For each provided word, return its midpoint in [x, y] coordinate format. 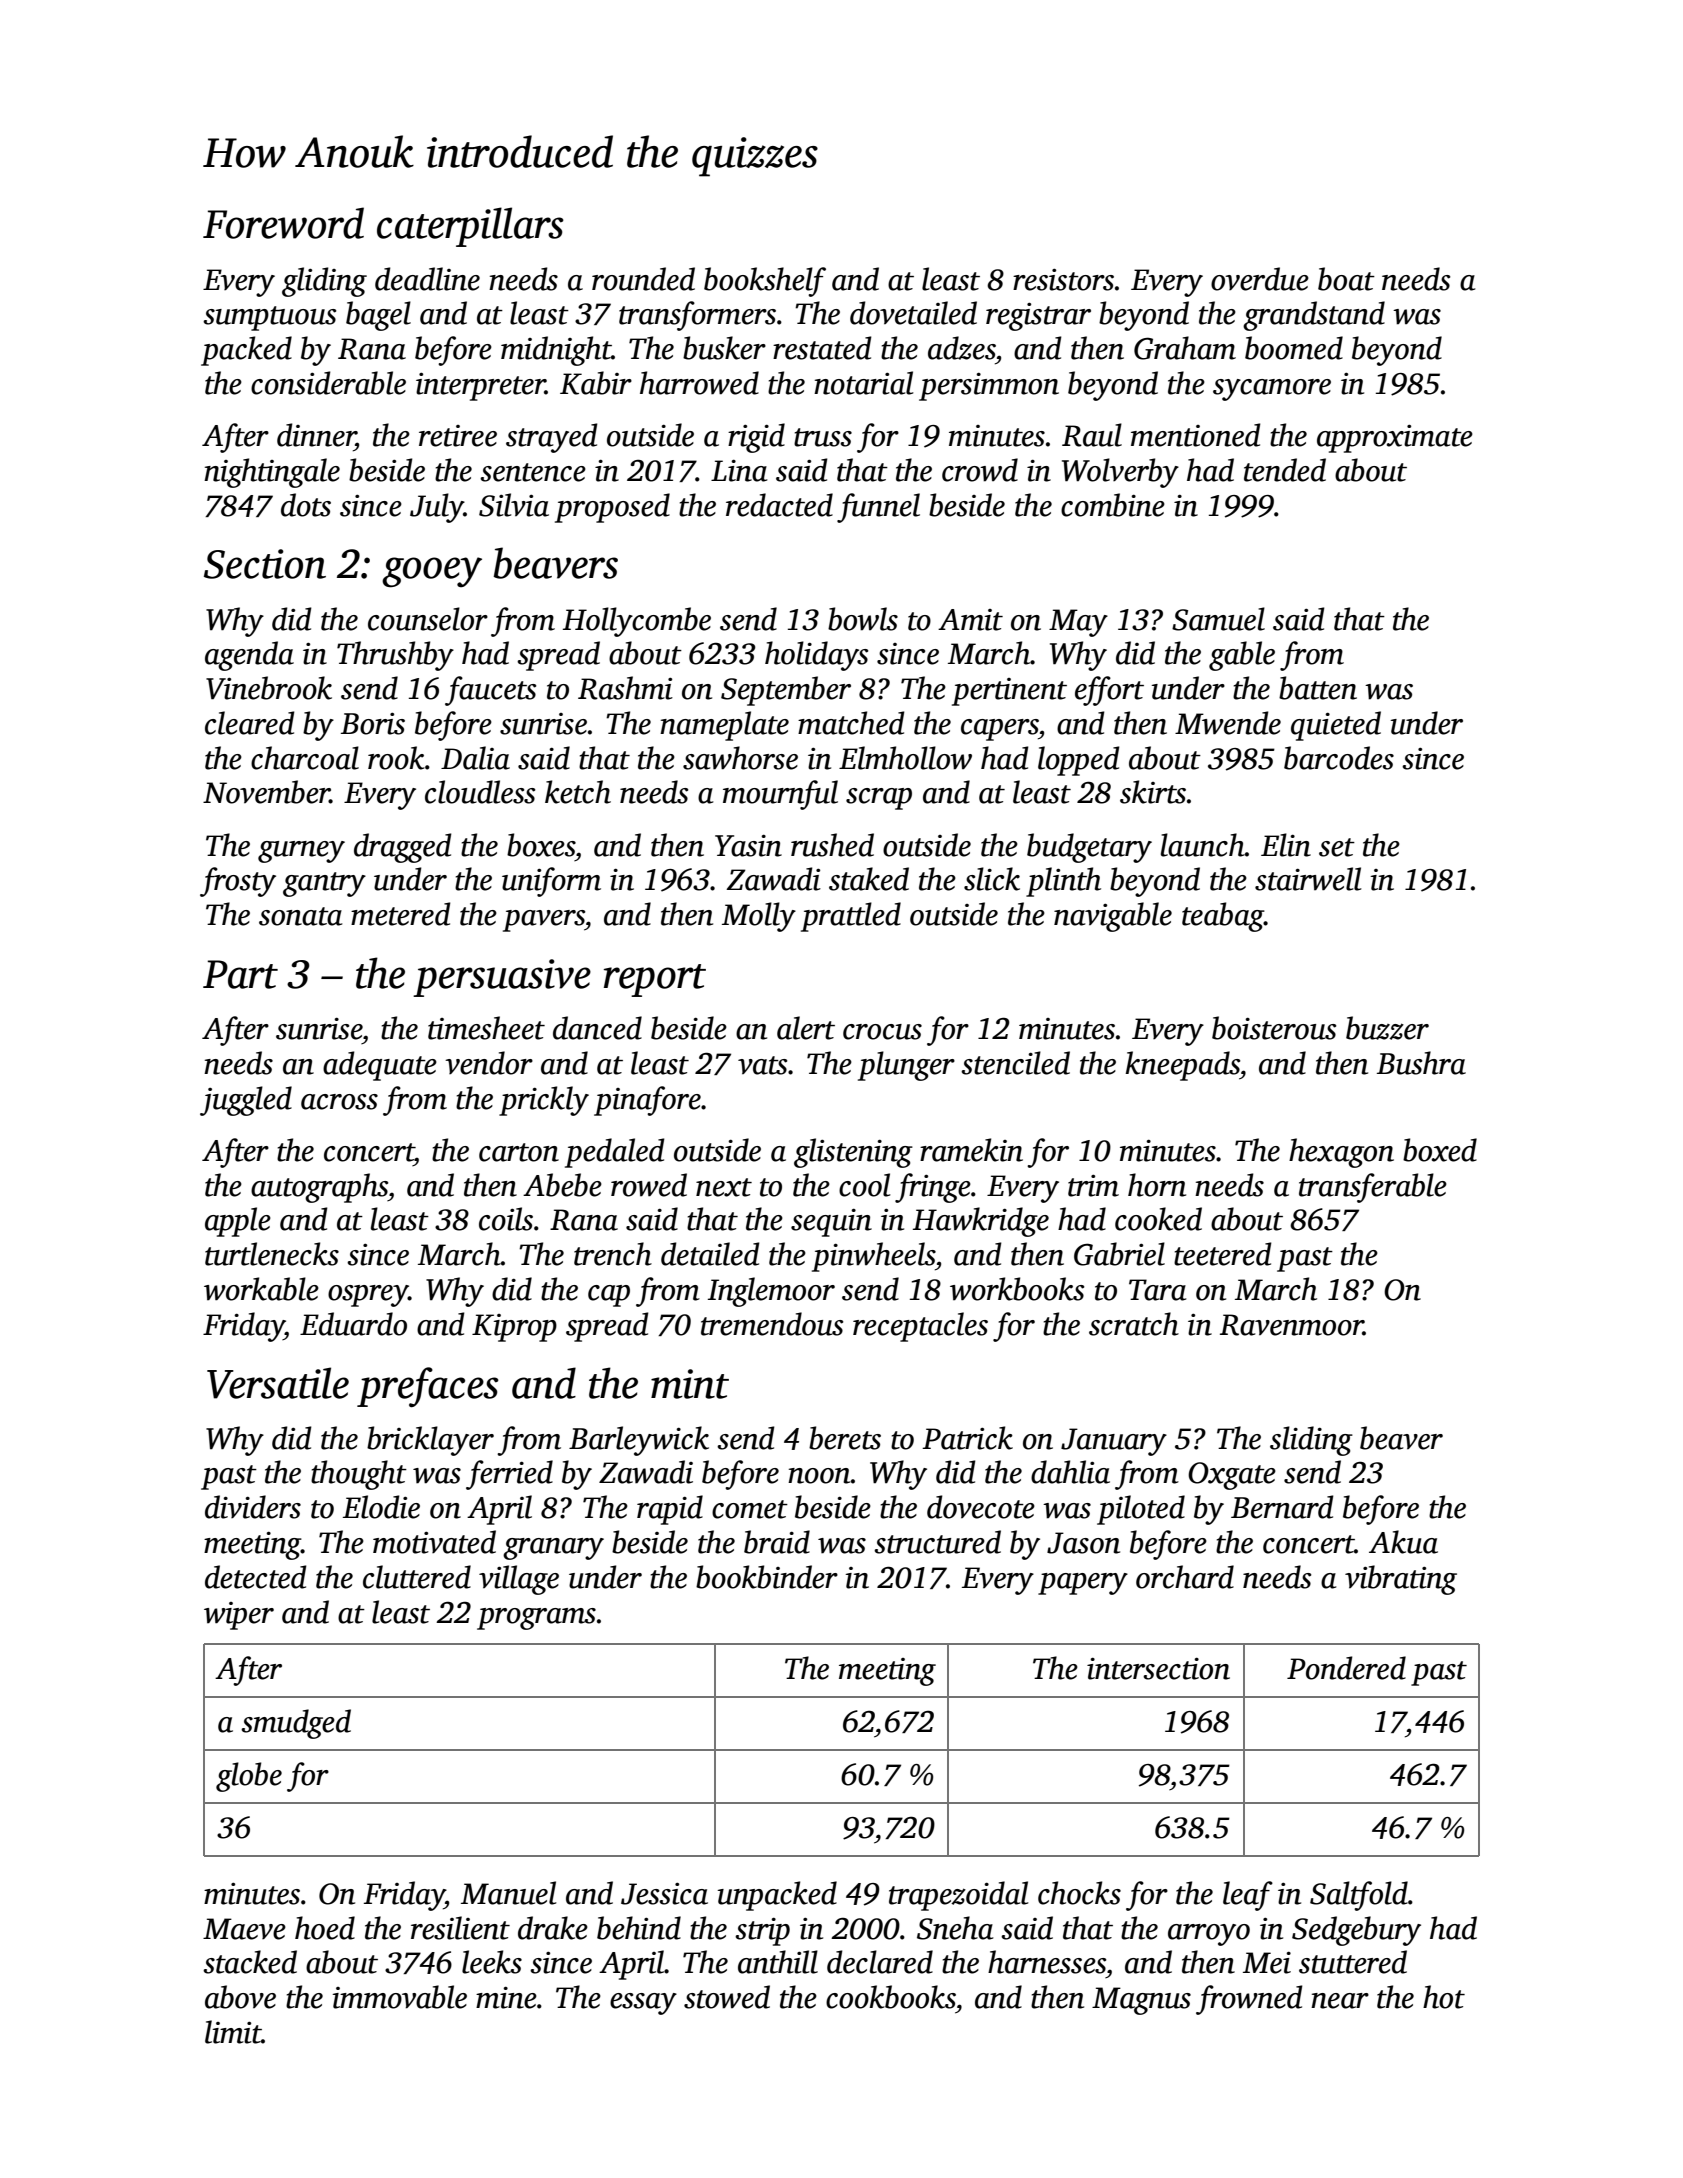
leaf [1248, 1896]
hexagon [1341, 1153]
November [266, 792]
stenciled [1015, 1063]
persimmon [989, 387]
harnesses [1047, 1962]
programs [536, 1619]
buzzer [1387, 1028]
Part [240, 974]
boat [1346, 279]
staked [869, 879]
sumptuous [269, 318]
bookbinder [767, 1577]
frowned [1249, 2000]
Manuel [508, 1893]
